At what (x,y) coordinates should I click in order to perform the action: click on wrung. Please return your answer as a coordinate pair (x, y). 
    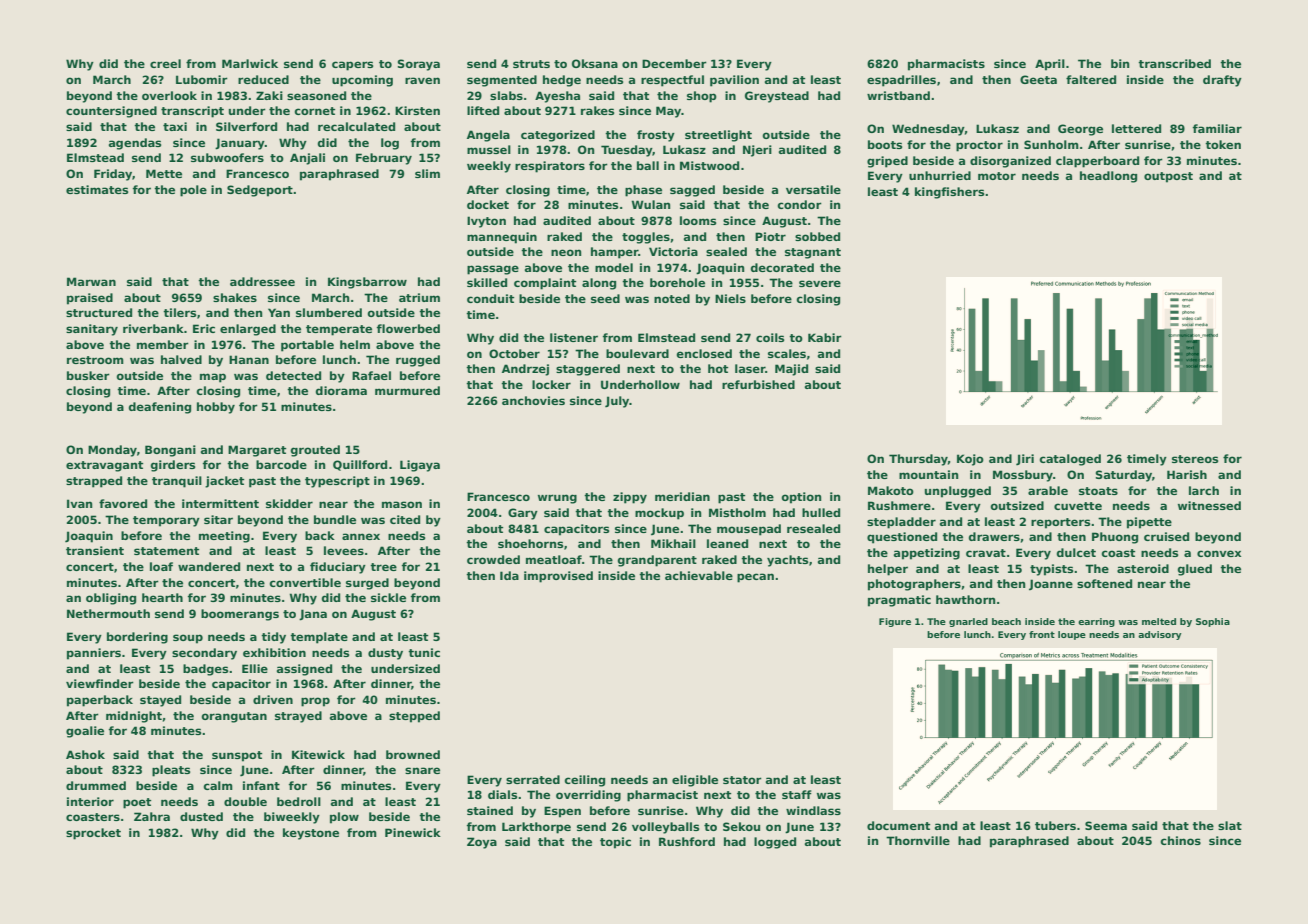
    Looking at the image, I should click on (557, 499).
